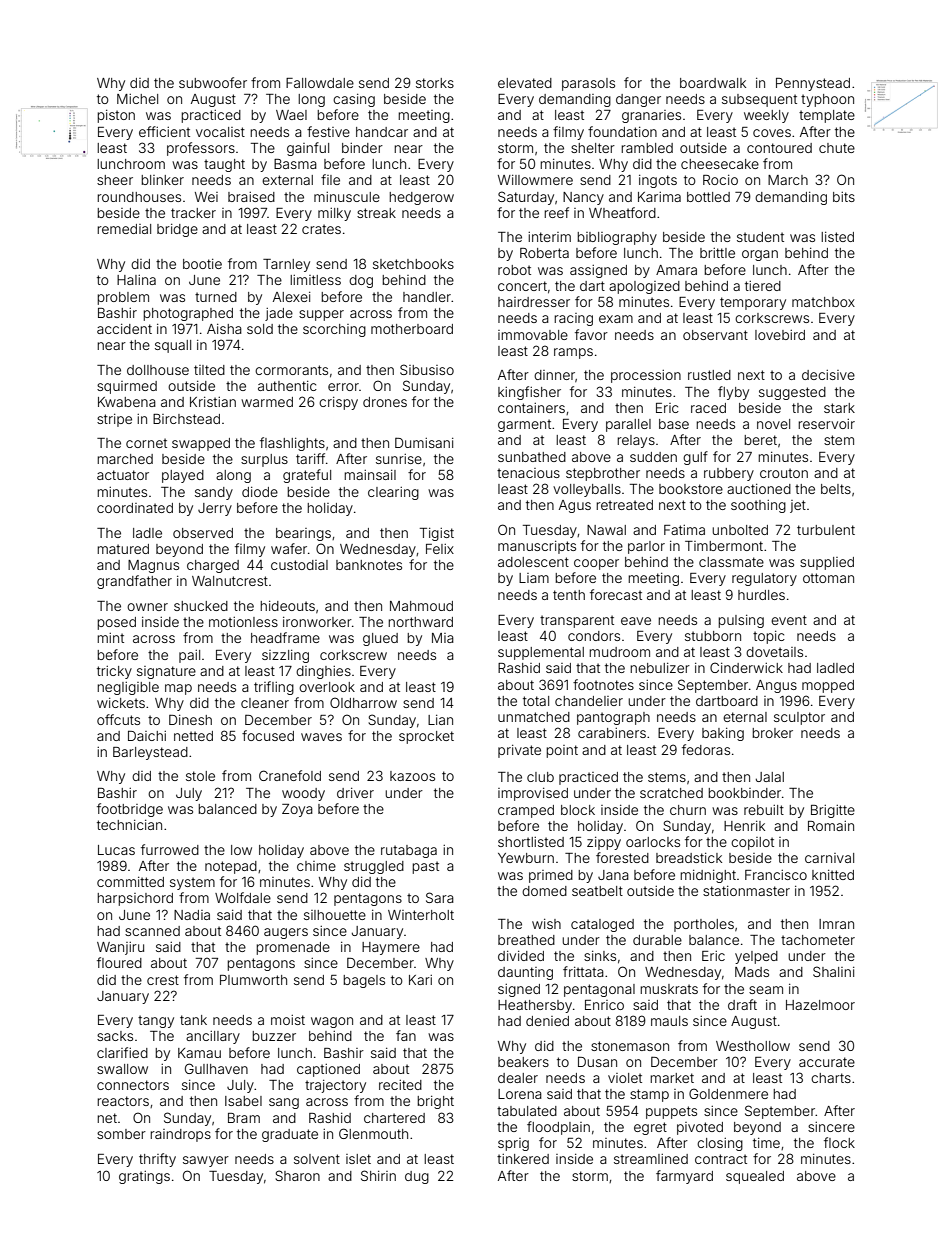 The width and height of the document is (952, 1233). I want to click on Michel, so click(137, 99).
